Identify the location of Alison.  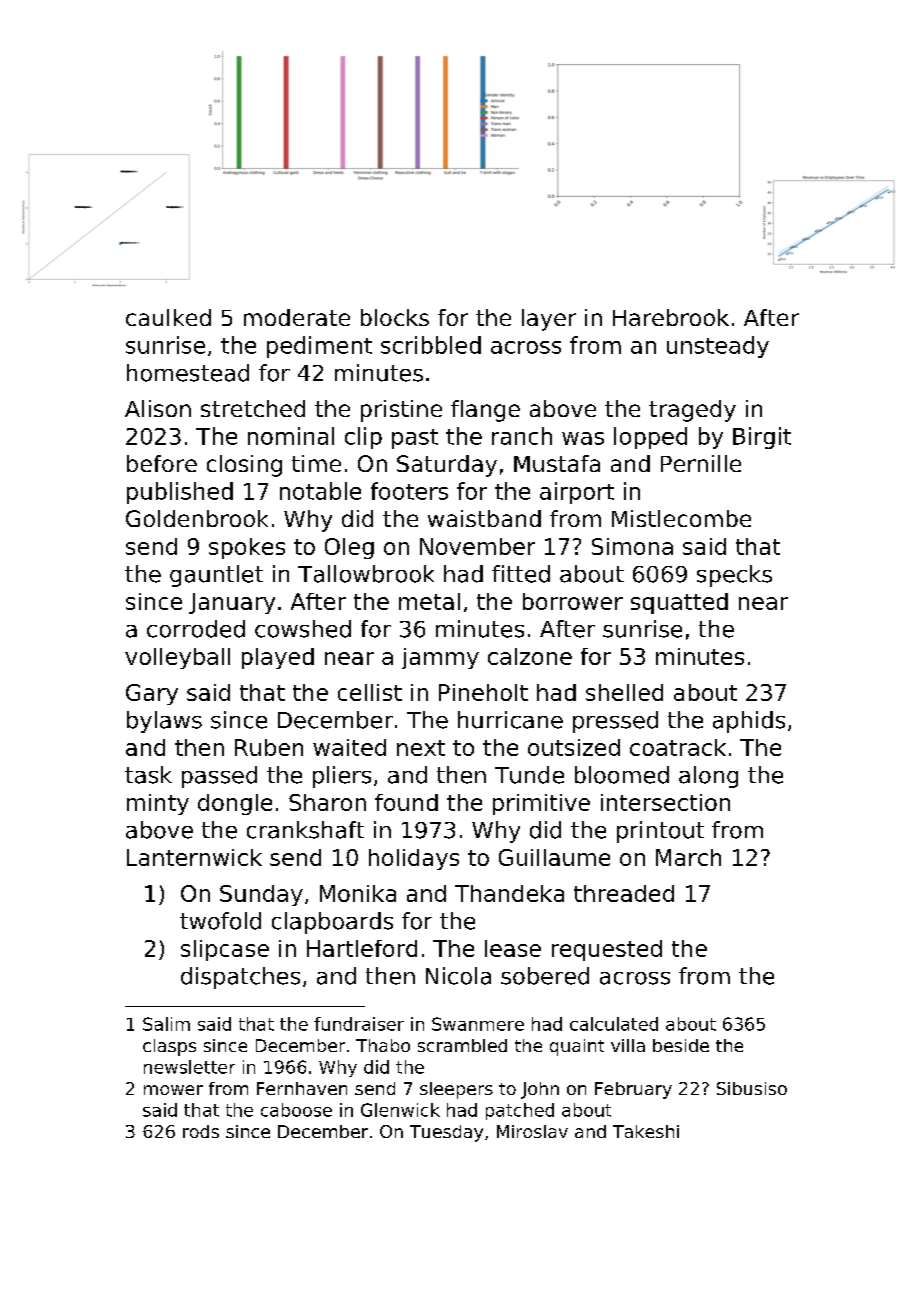
(158, 408).
